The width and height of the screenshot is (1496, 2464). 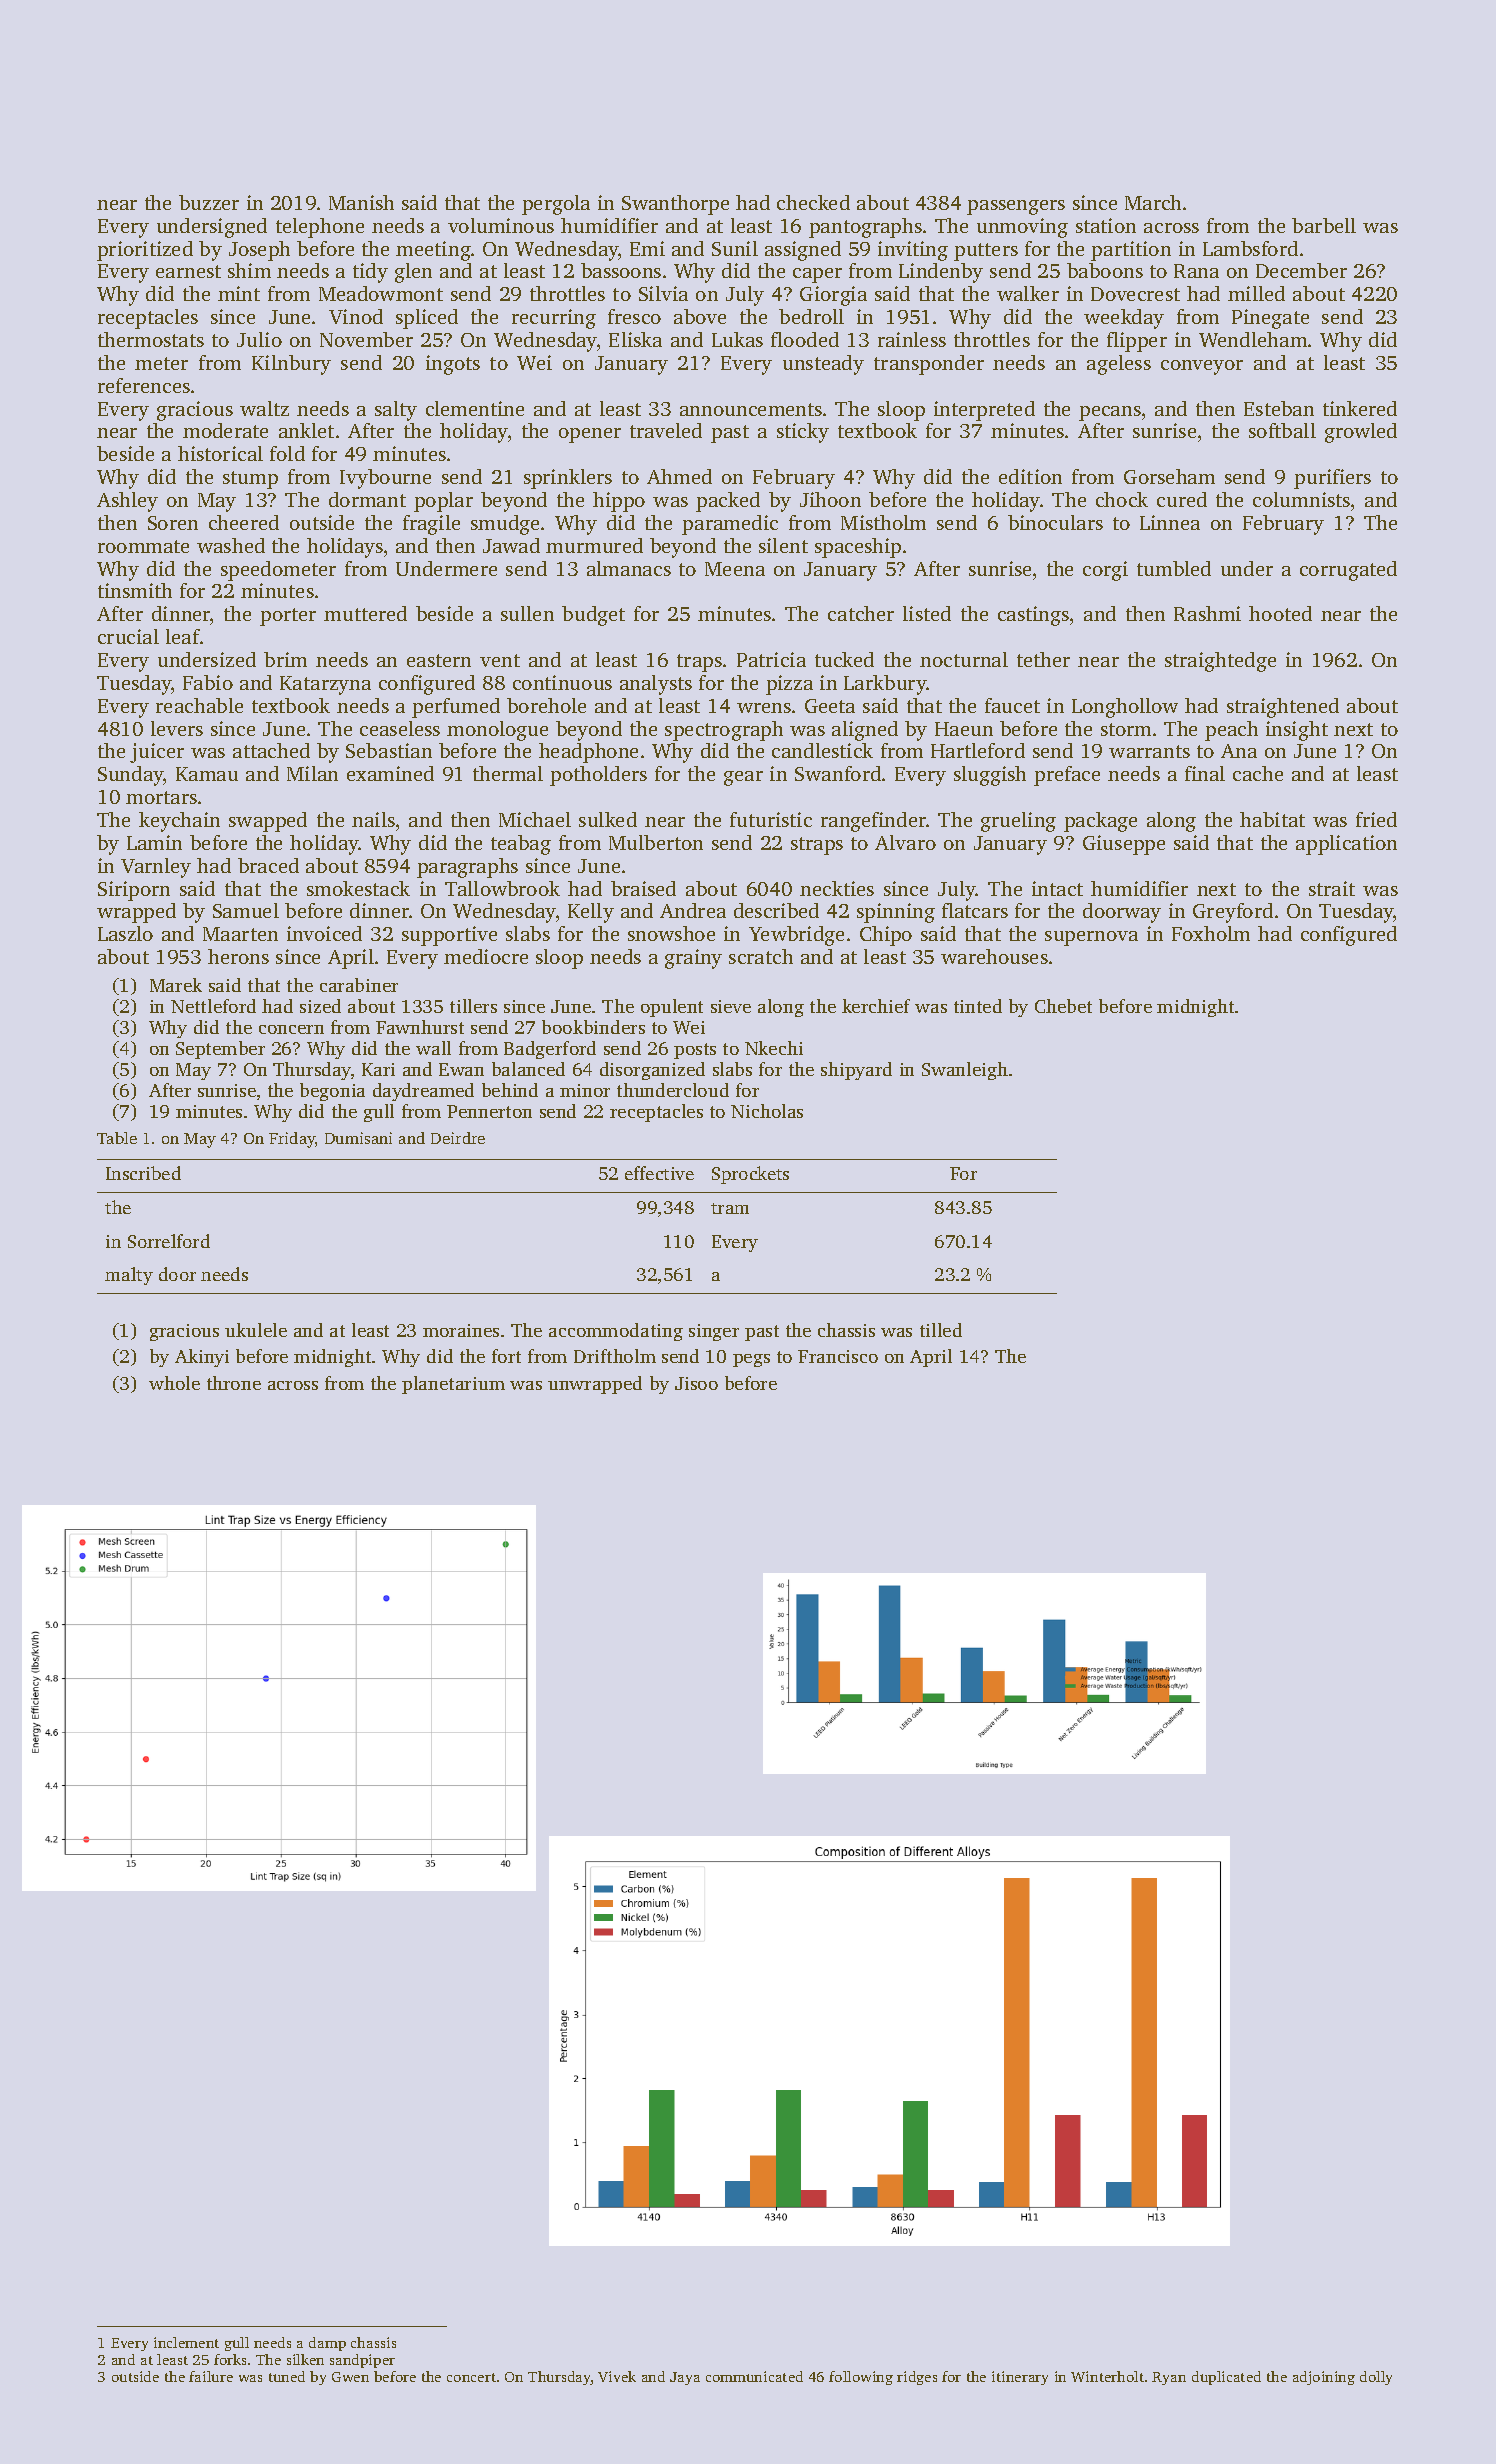 What do you see at coordinates (443, 502) in the screenshot?
I see `poplar` at bounding box center [443, 502].
